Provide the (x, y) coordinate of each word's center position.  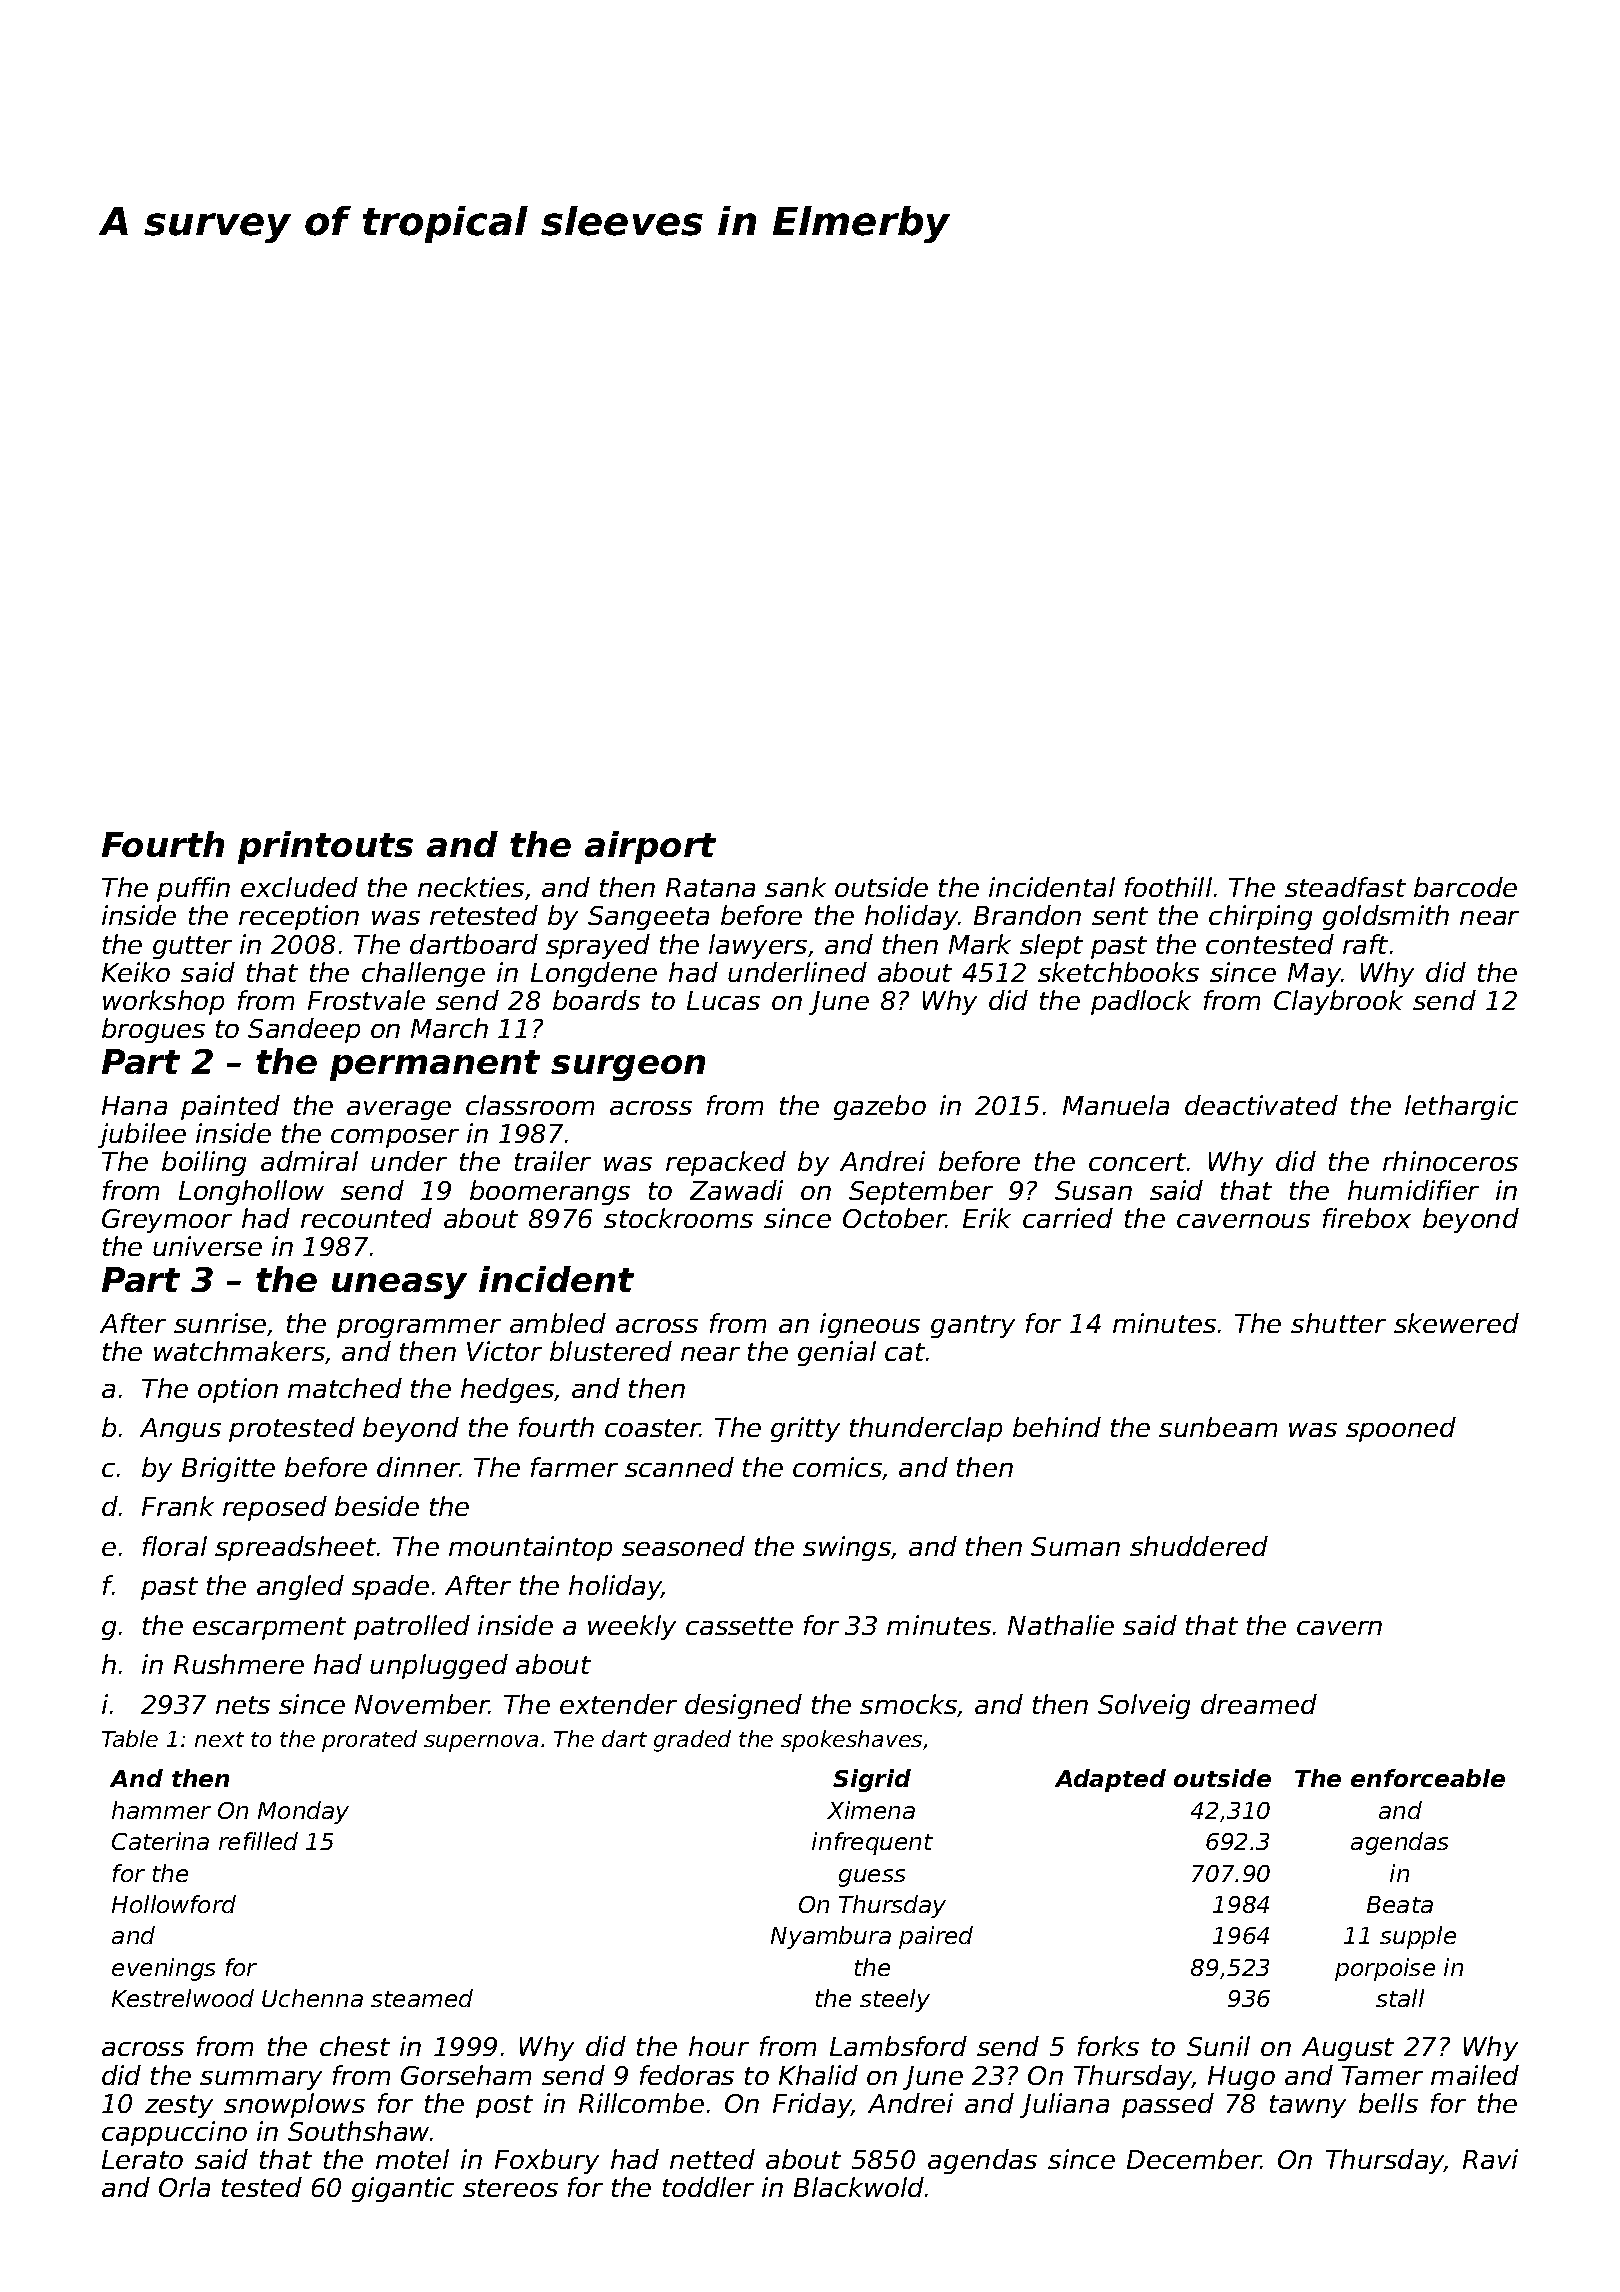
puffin (193, 889)
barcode (1465, 887)
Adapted (1110, 1780)
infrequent (872, 1843)
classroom (530, 1105)
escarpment (269, 1628)
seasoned (683, 1546)
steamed (422, 1998)
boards (596, 1000)
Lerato (142, 2159)
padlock (1141, 1002)
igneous (870, 1325)
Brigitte (228, 1469)
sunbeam (1218, 1427)
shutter (1338, 1323)
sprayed (598, 946)
